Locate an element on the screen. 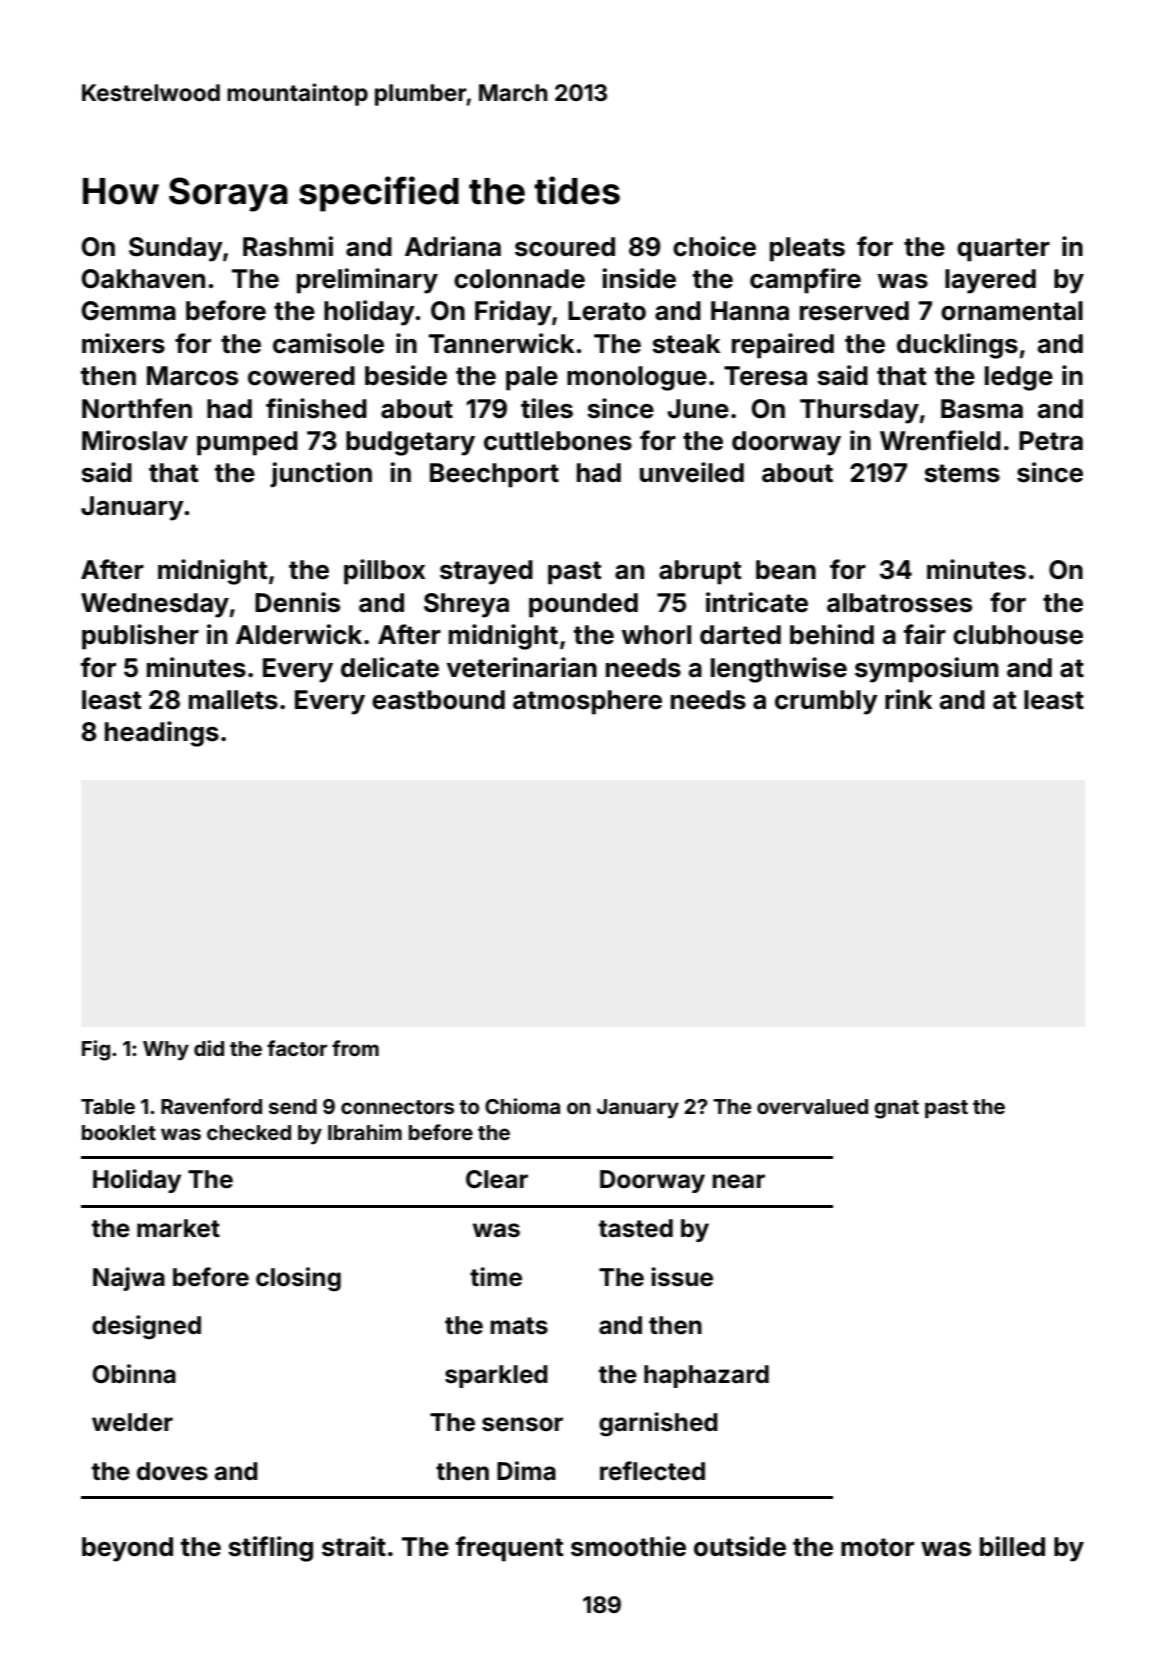 The height and width of the screenshot is (1654, 1165). camisole is located at coordinates (328, 343).
